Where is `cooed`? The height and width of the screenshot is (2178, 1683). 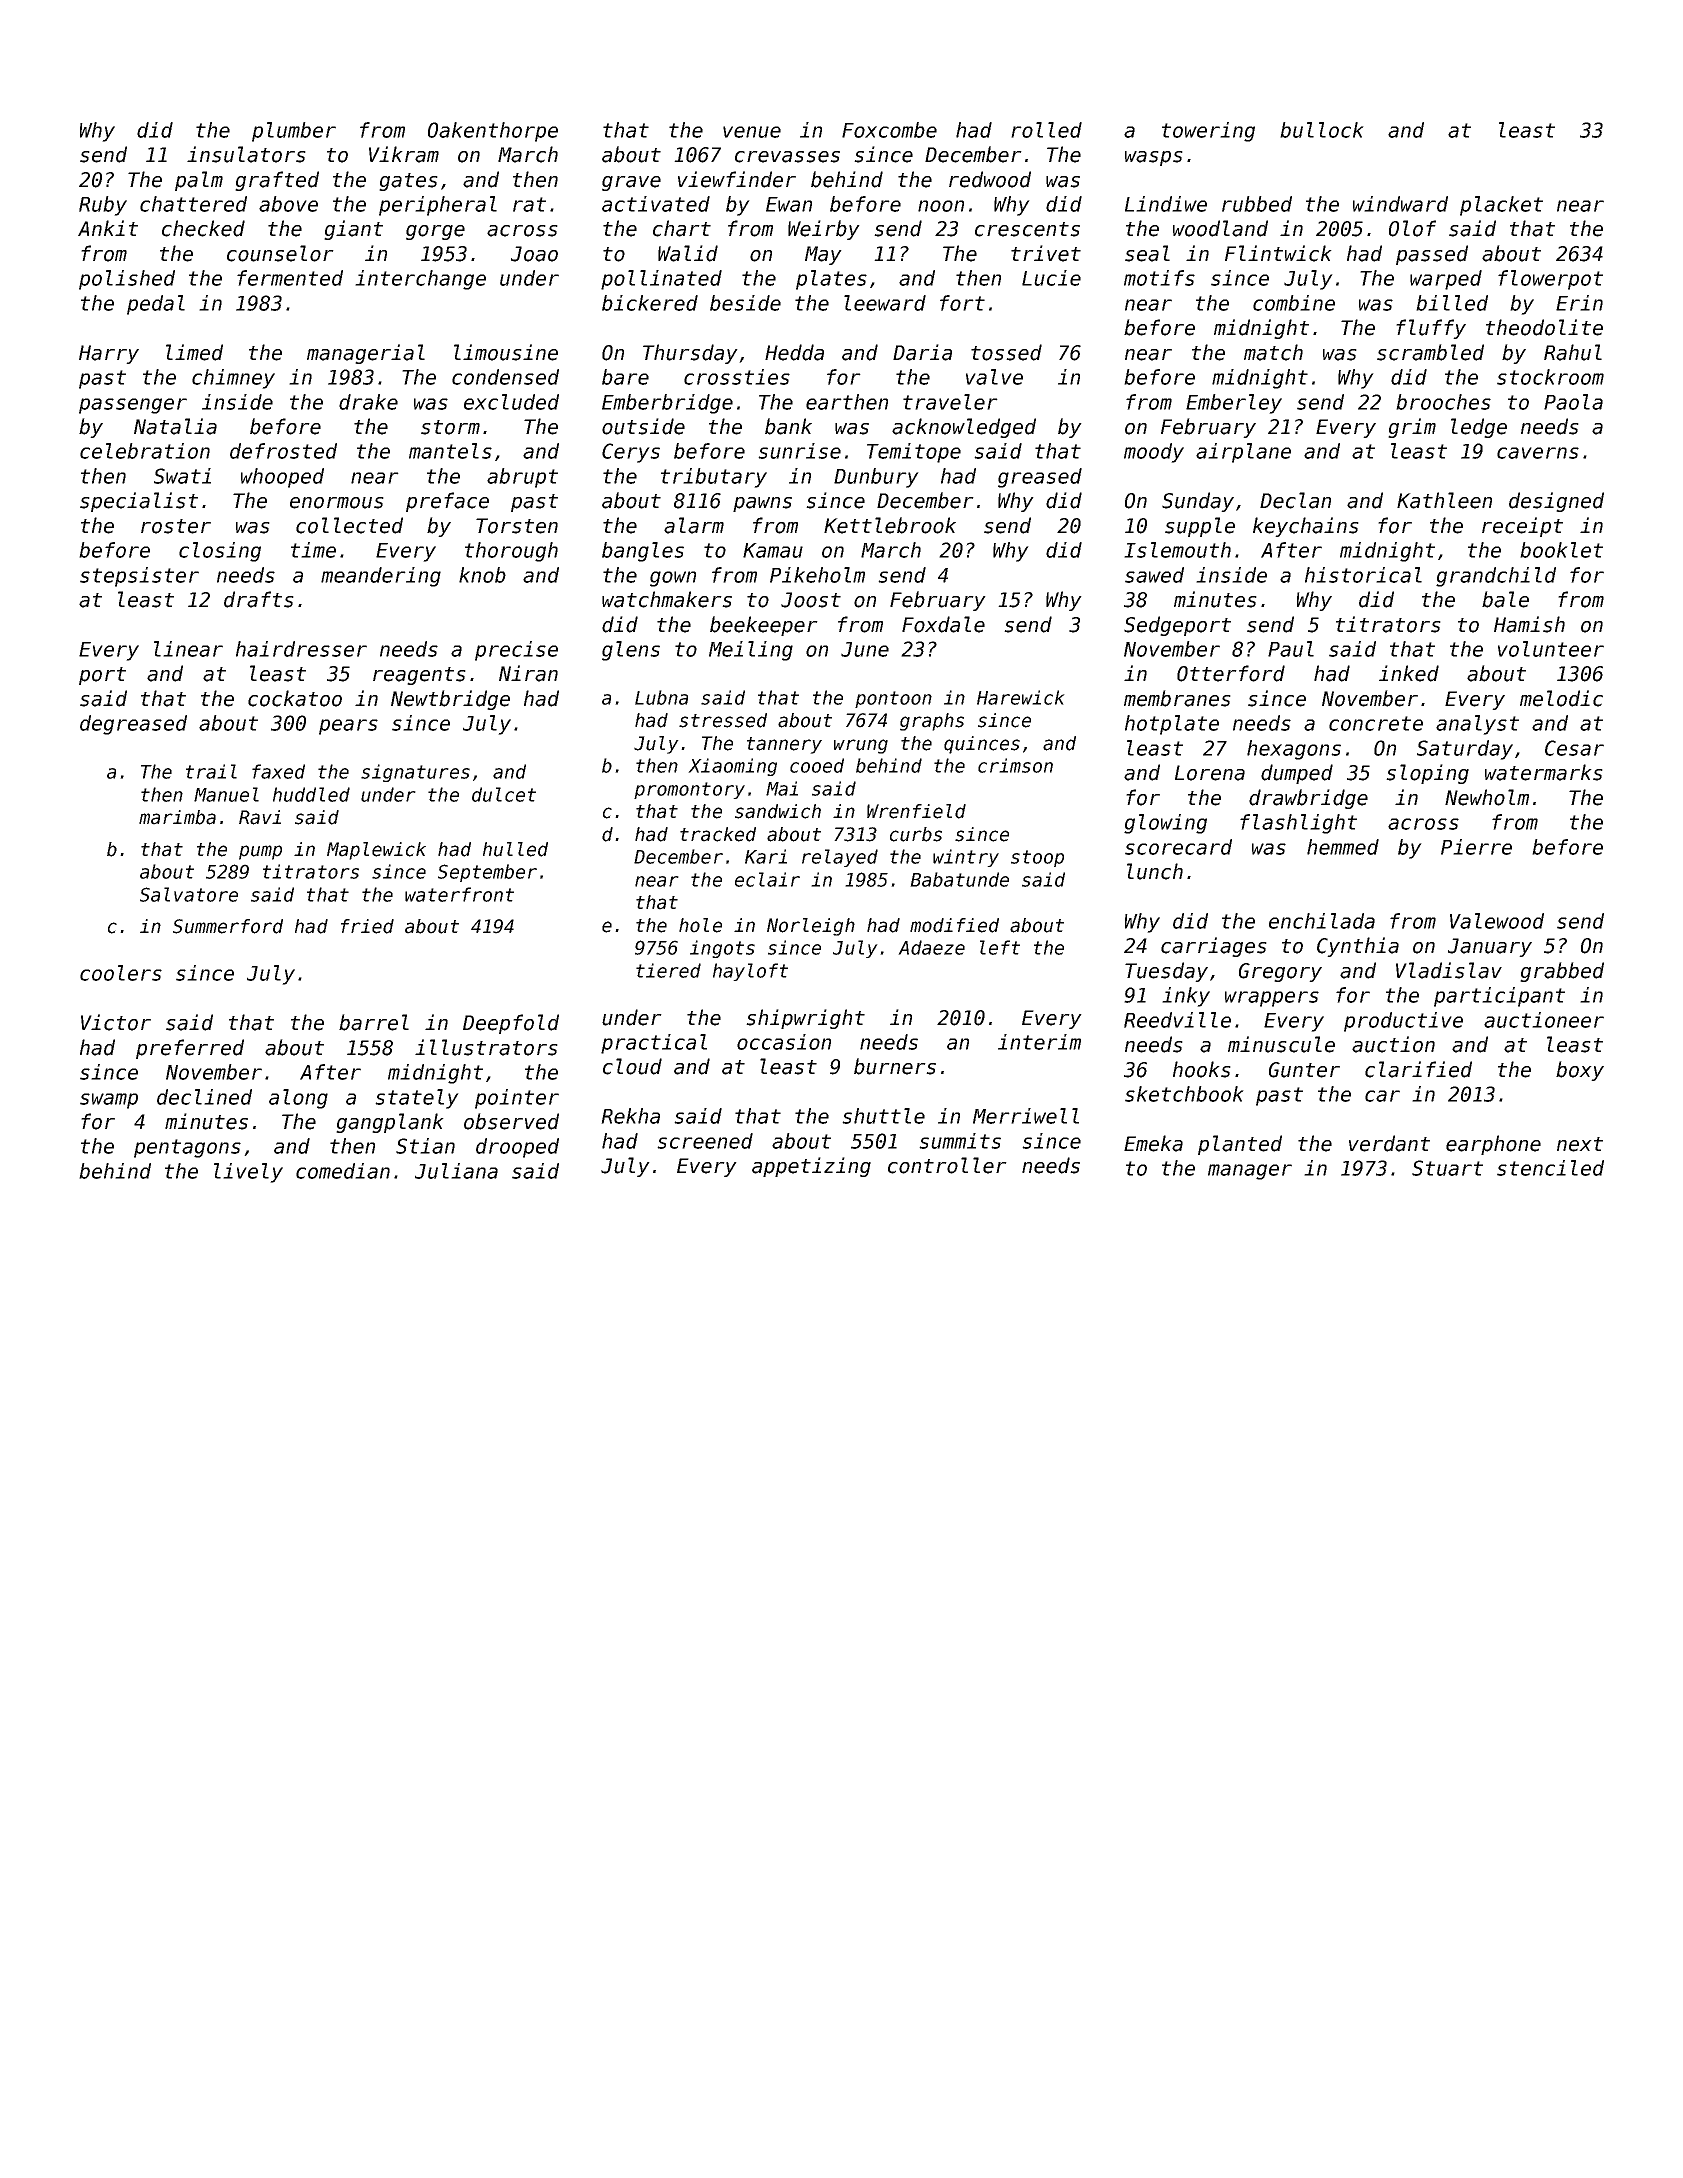
cooed is located at coordinates (817, 765).
